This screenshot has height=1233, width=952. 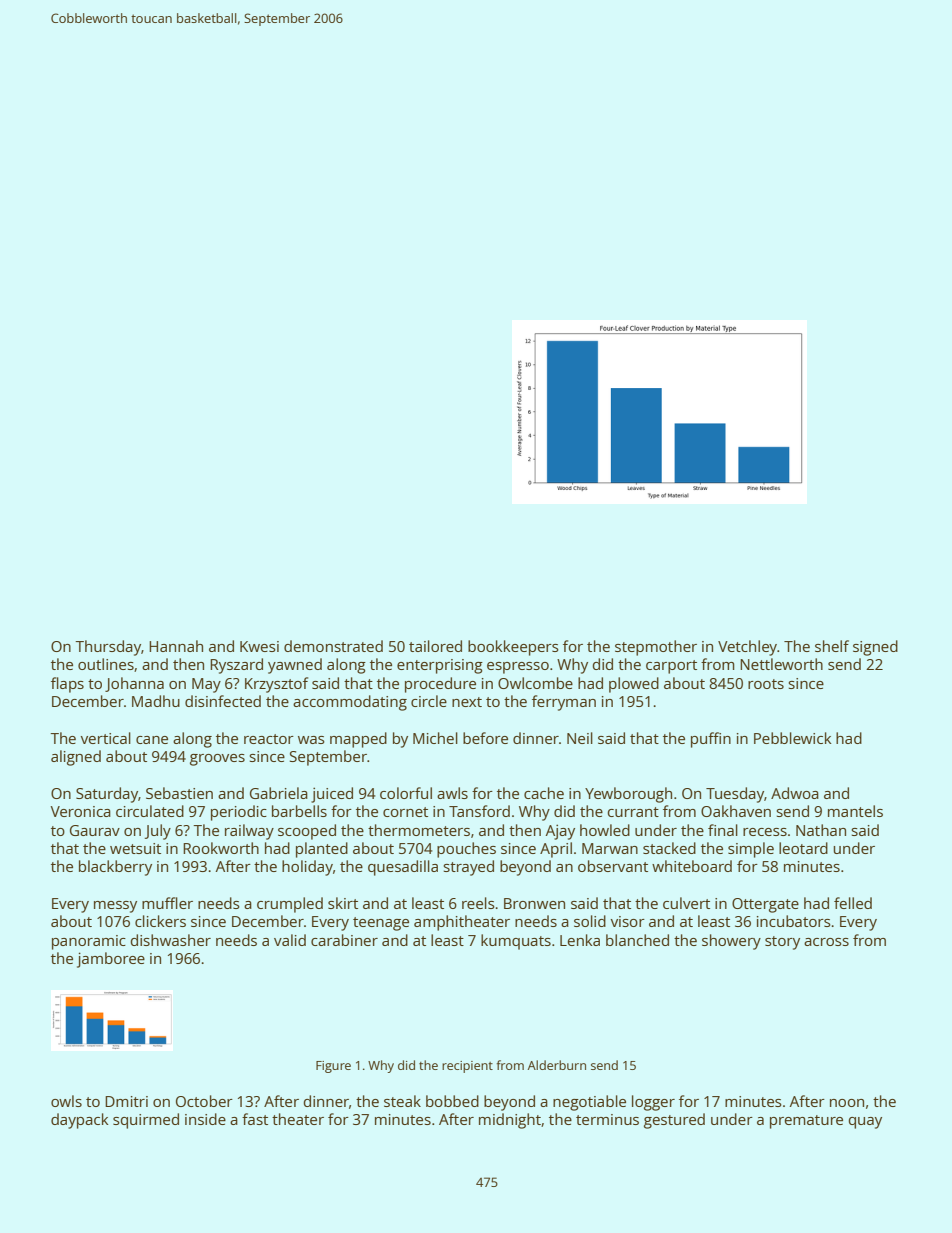 I want to click on fast, so click(x=255, y=1119).
